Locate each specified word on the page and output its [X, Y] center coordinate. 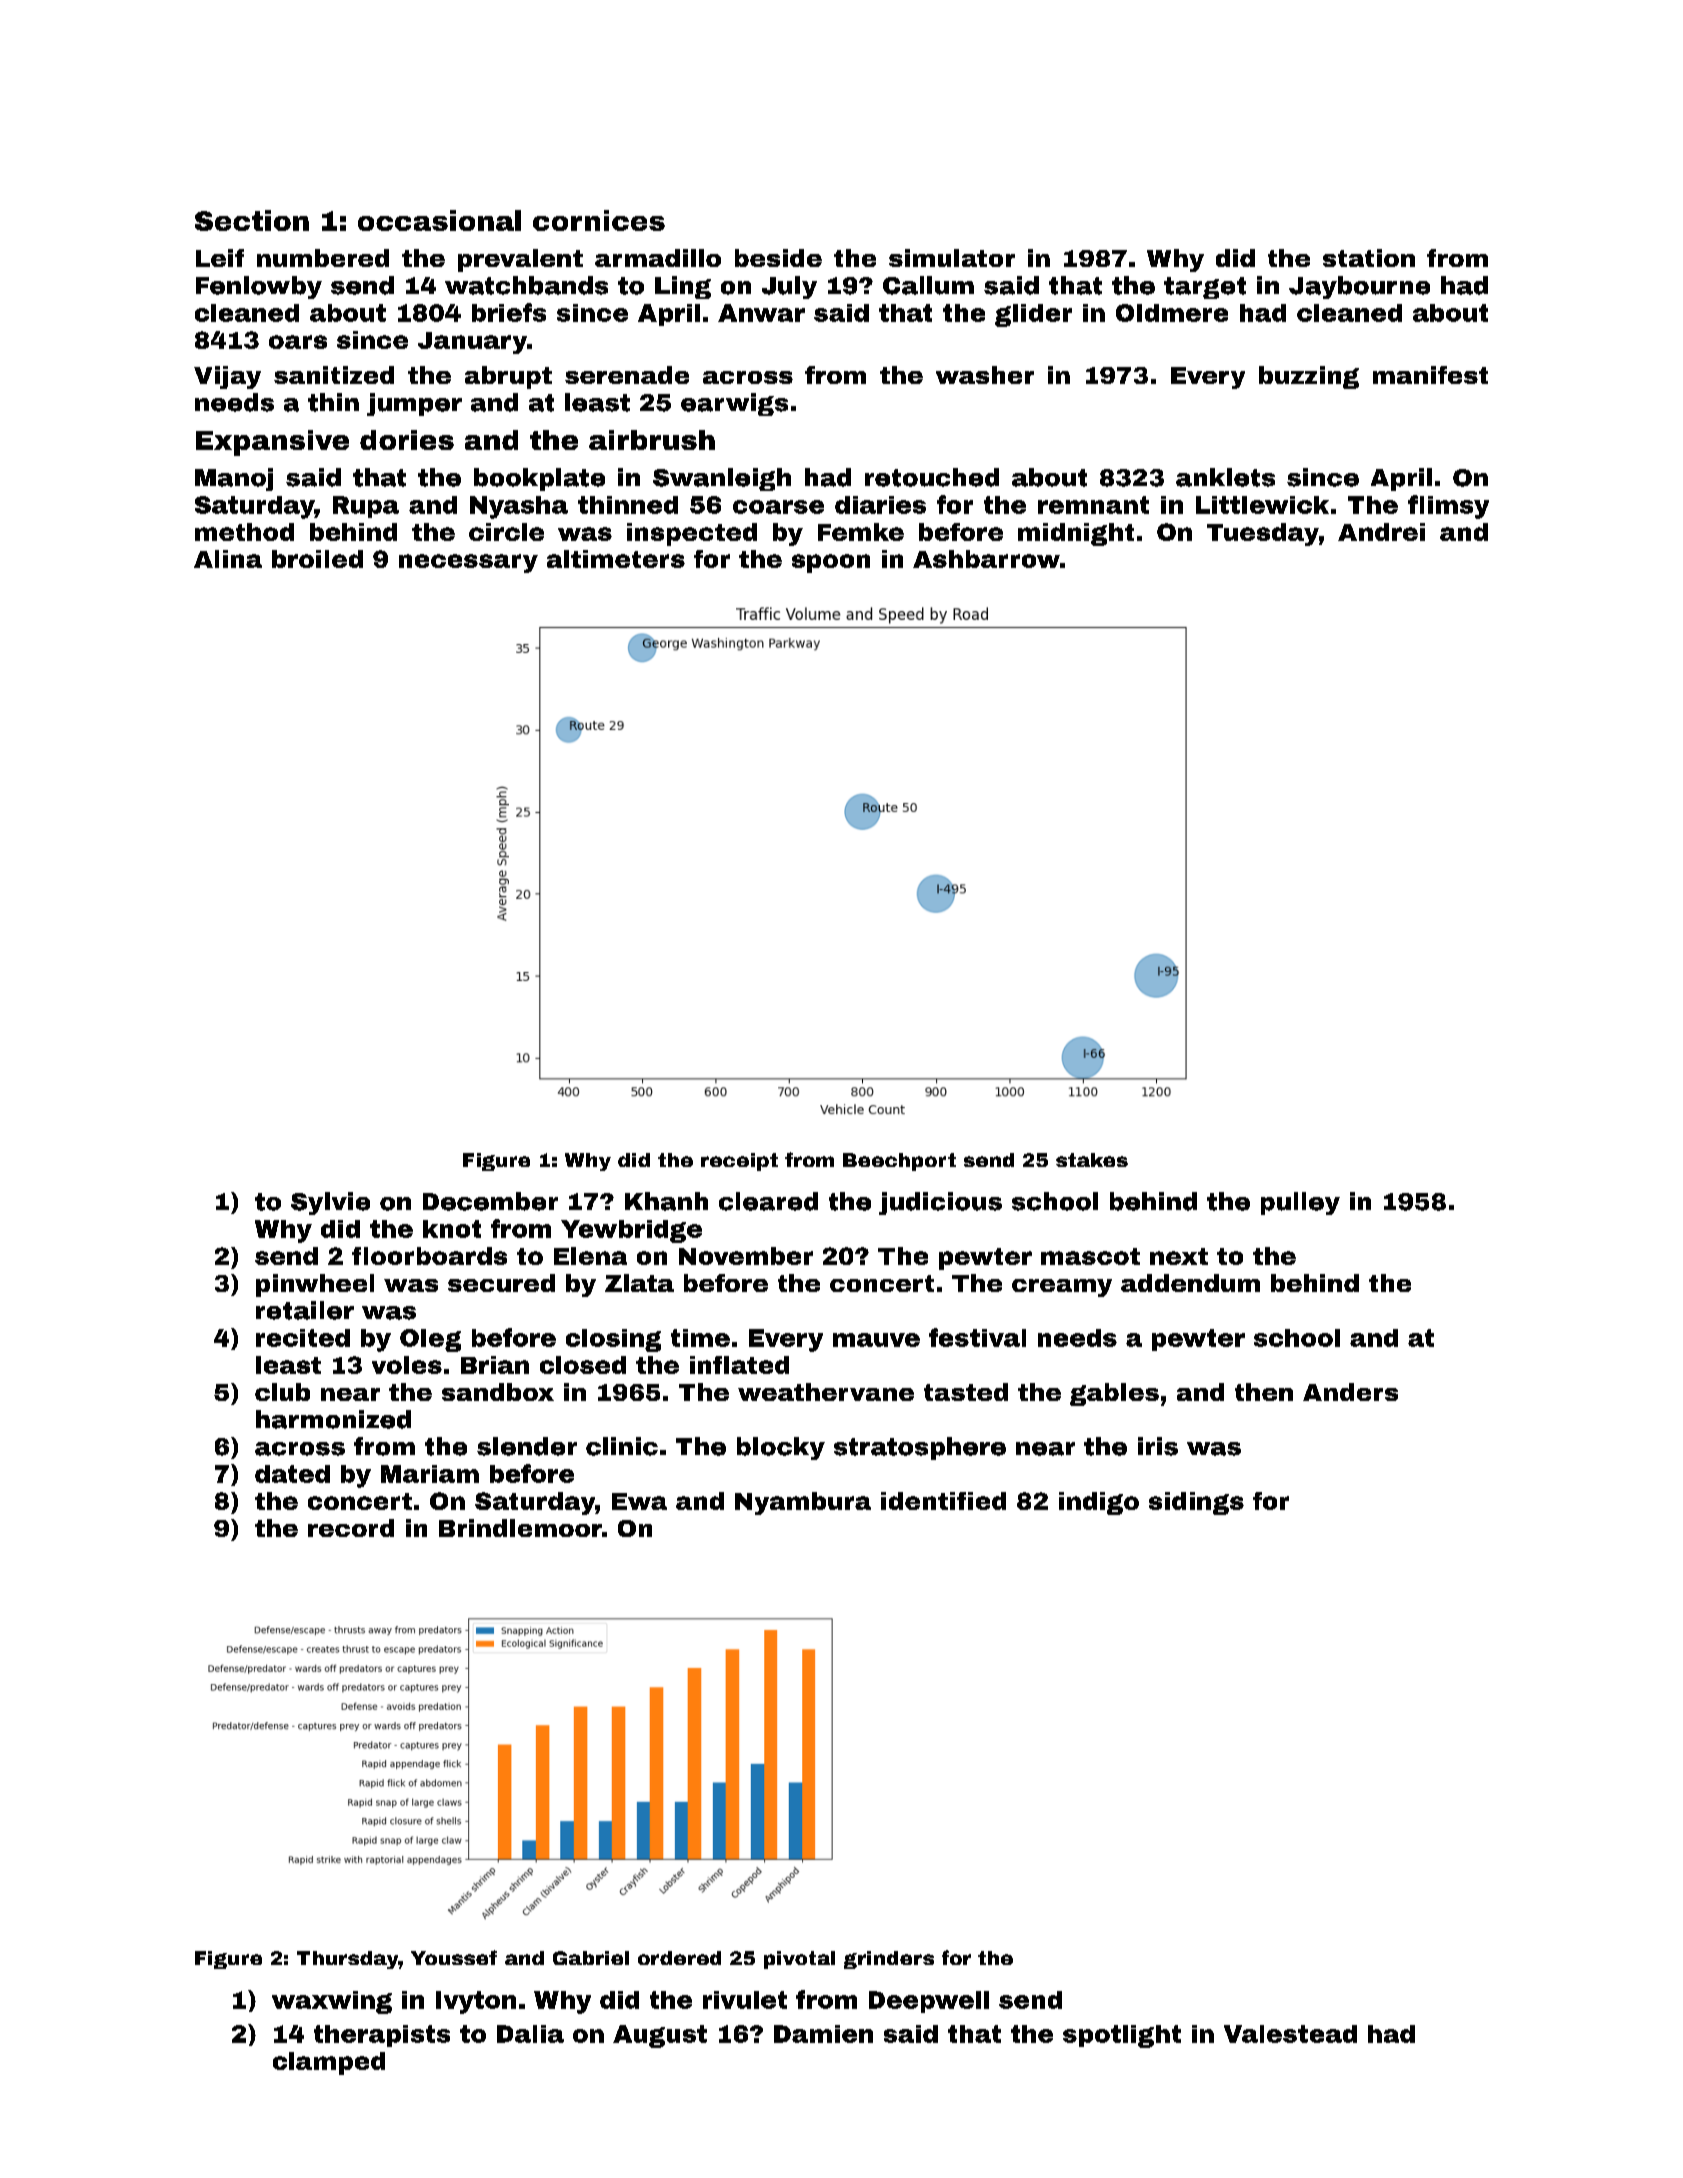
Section [252, 220]
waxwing [332, 2002]
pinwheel [315, 1285]
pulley [1300, 1203]
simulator [952, 258]
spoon [831, 563]
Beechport [899, 1162]
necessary [468, 563]
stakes [1092, 1160]
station [1369, 258]
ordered [679, 1958]
